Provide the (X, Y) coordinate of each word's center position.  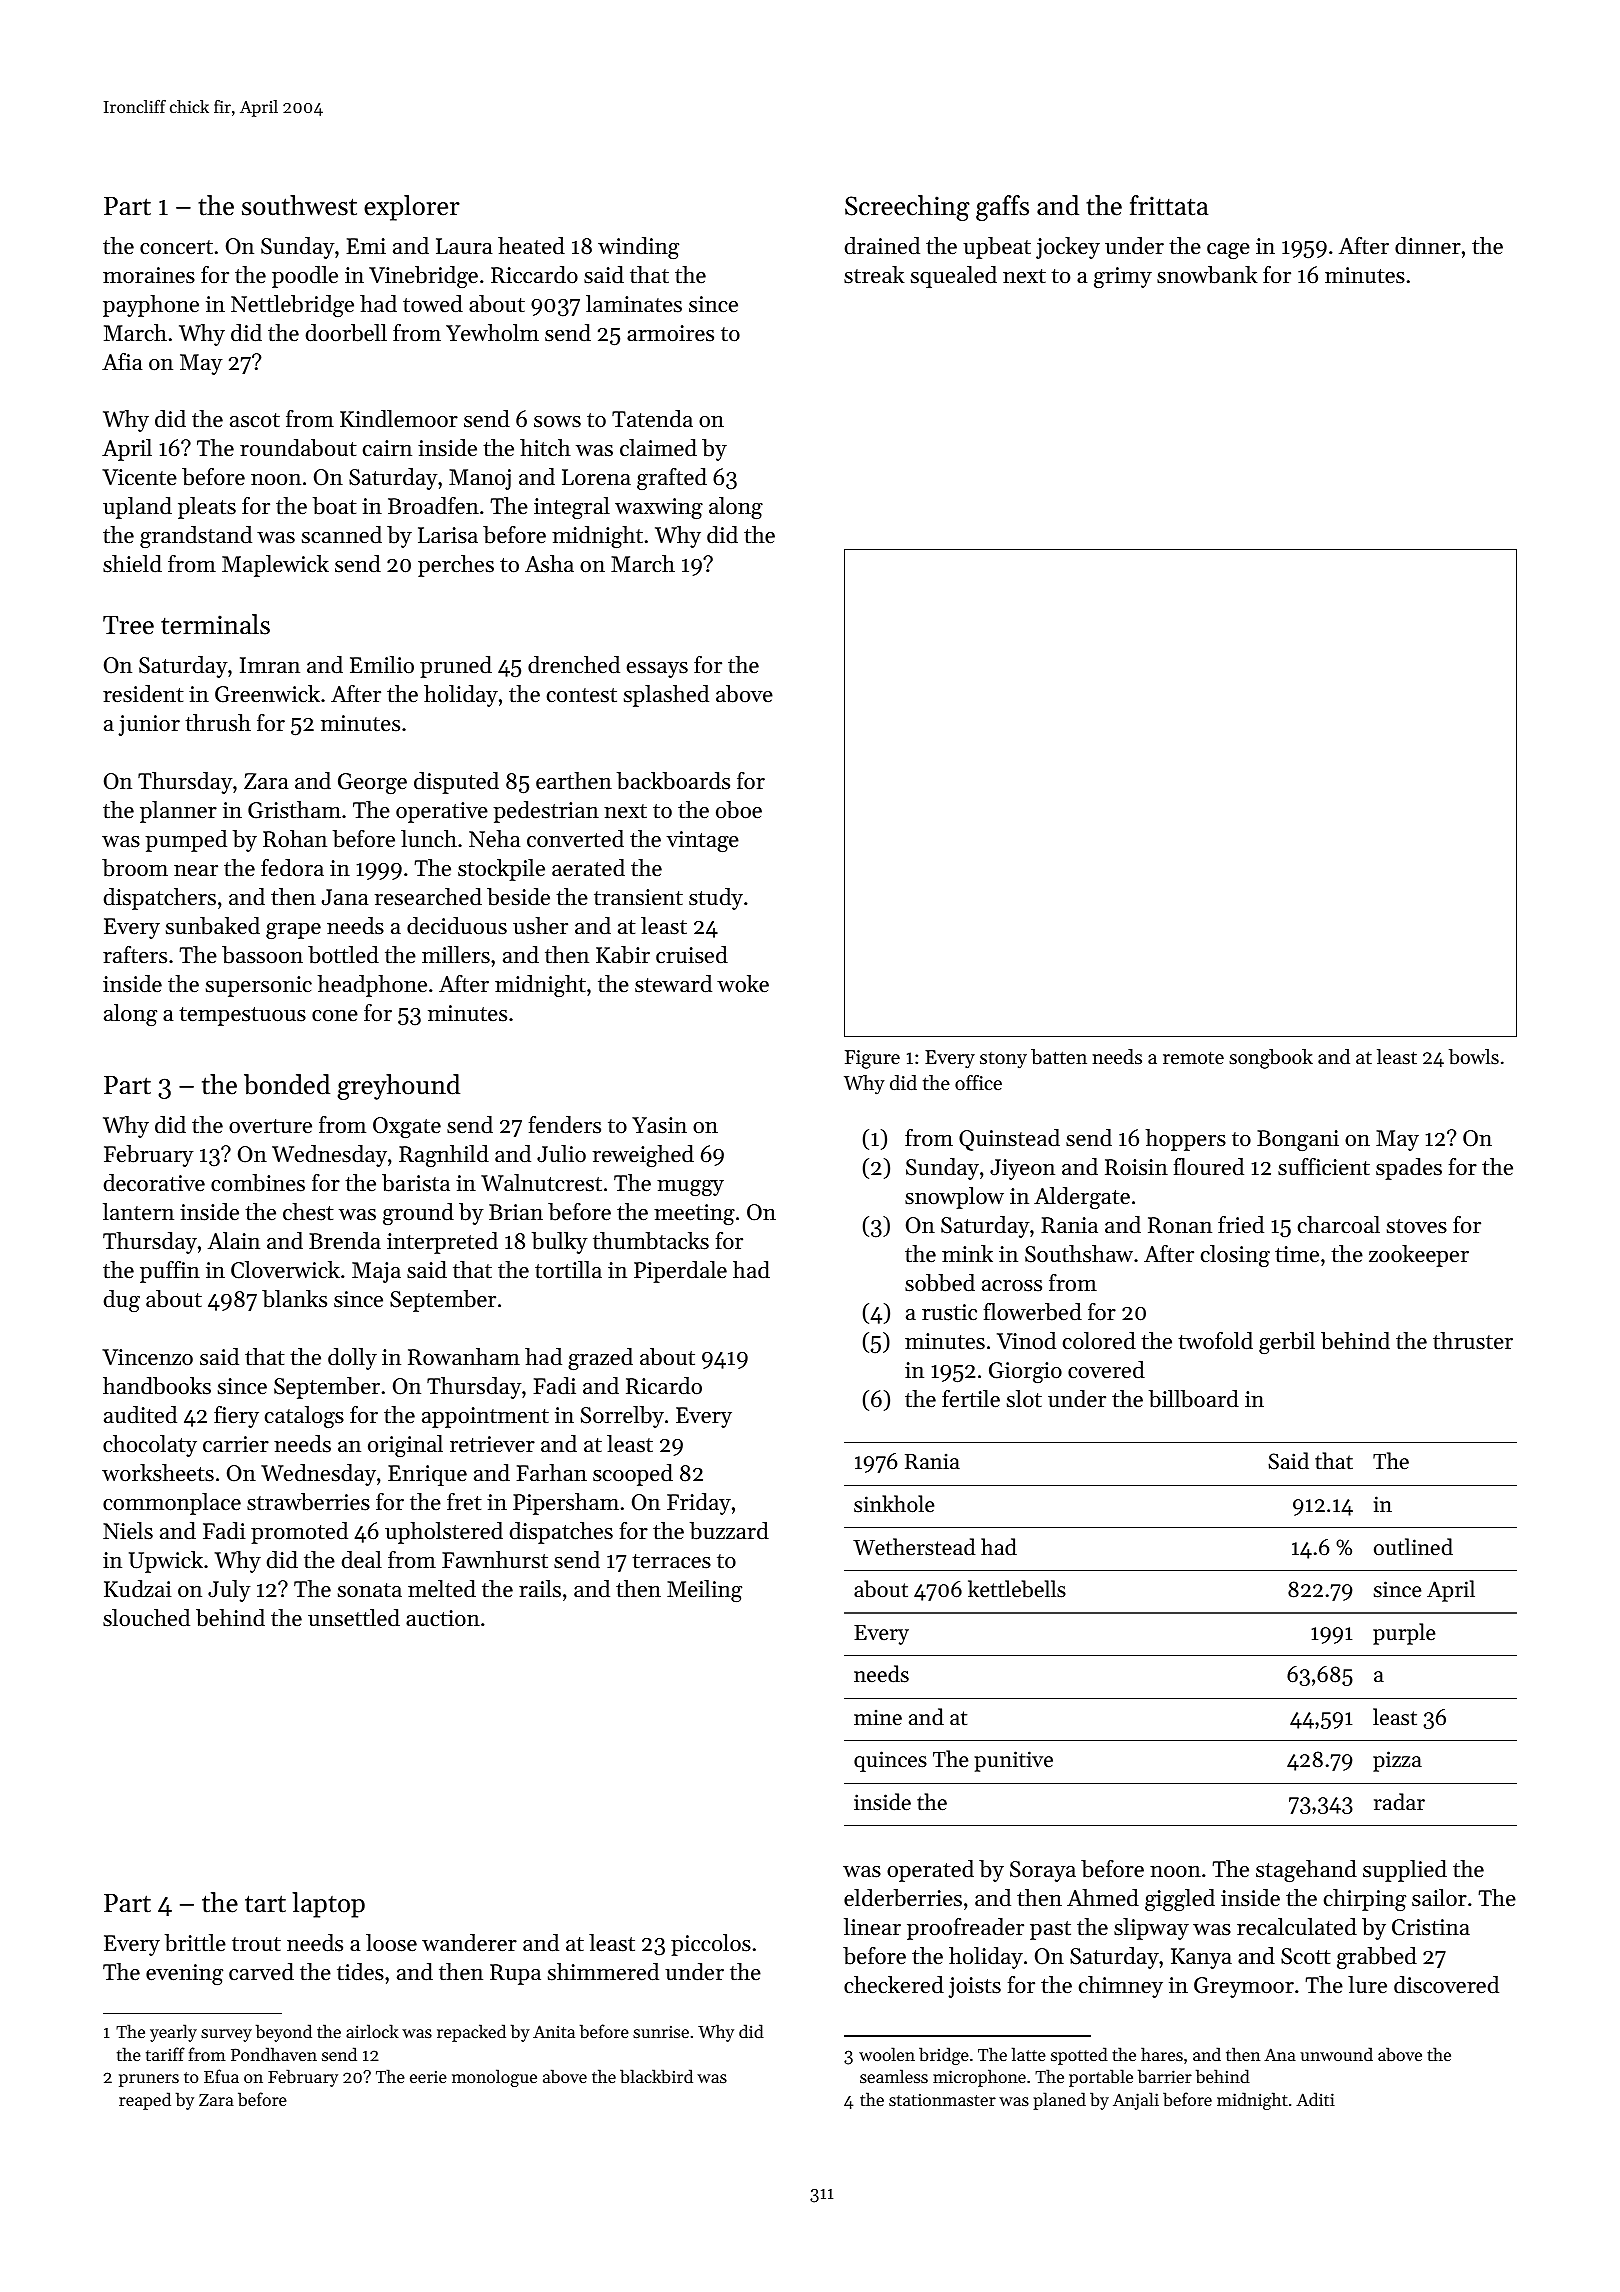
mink (967, 1253)
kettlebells (1017, 1589)
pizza (1397, 1761)
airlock (372, 2031)
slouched (146, 1618)
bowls (1474, 1057)
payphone (151, 306)
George (372, 783)
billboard (1194, 1399)
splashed (666, 696)
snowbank (1207, 275)
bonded (287, 1084)
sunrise (661, 2031)
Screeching (907, 208)
